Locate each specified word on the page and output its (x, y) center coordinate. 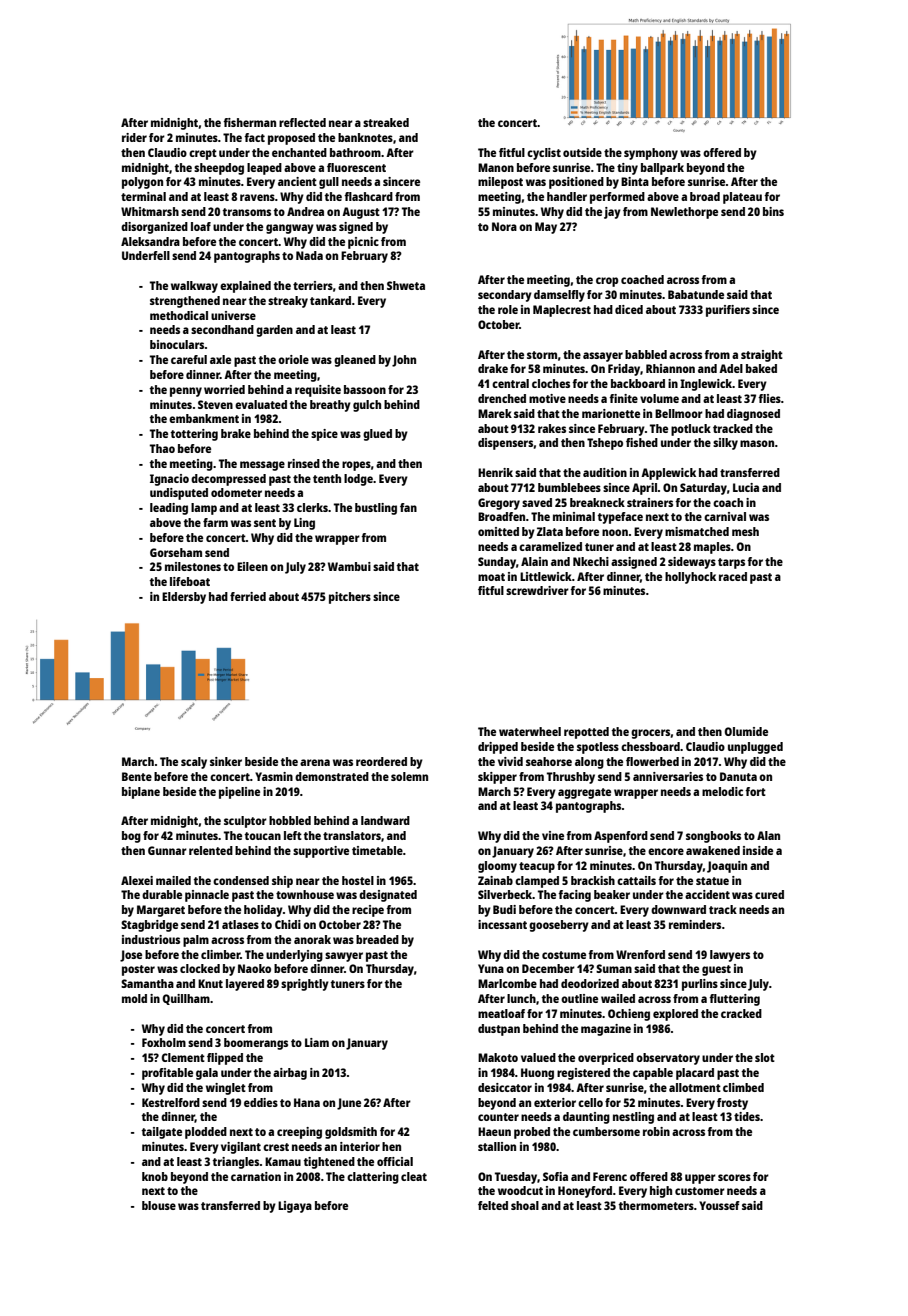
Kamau (283, 1161)
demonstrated (332, 776)
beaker (612, 894)
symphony (651, 154)
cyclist (544, 154)
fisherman (249, 122)
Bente (137, 776)
